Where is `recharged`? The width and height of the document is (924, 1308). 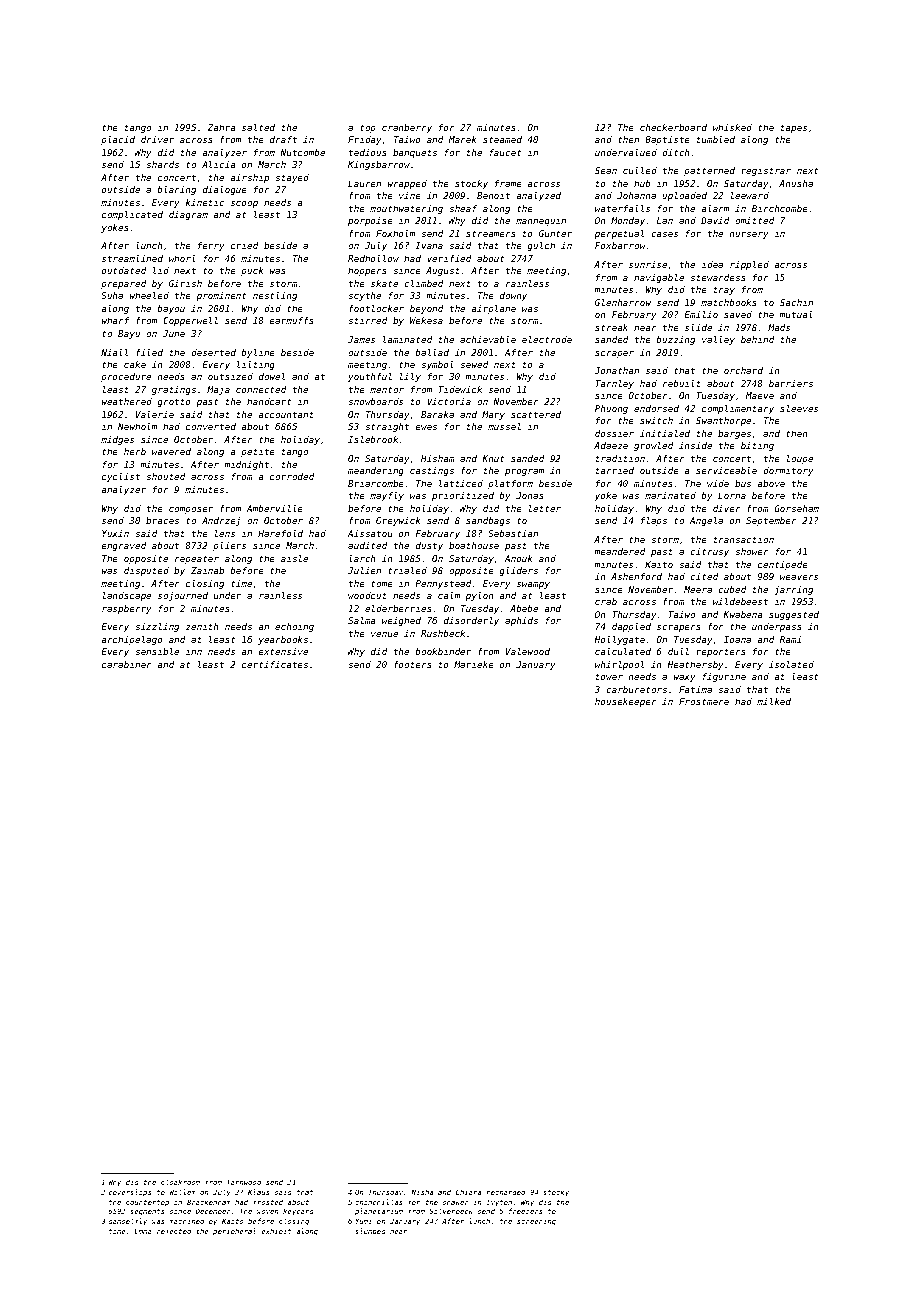
recharged is located at coordinates (506, 1193).
